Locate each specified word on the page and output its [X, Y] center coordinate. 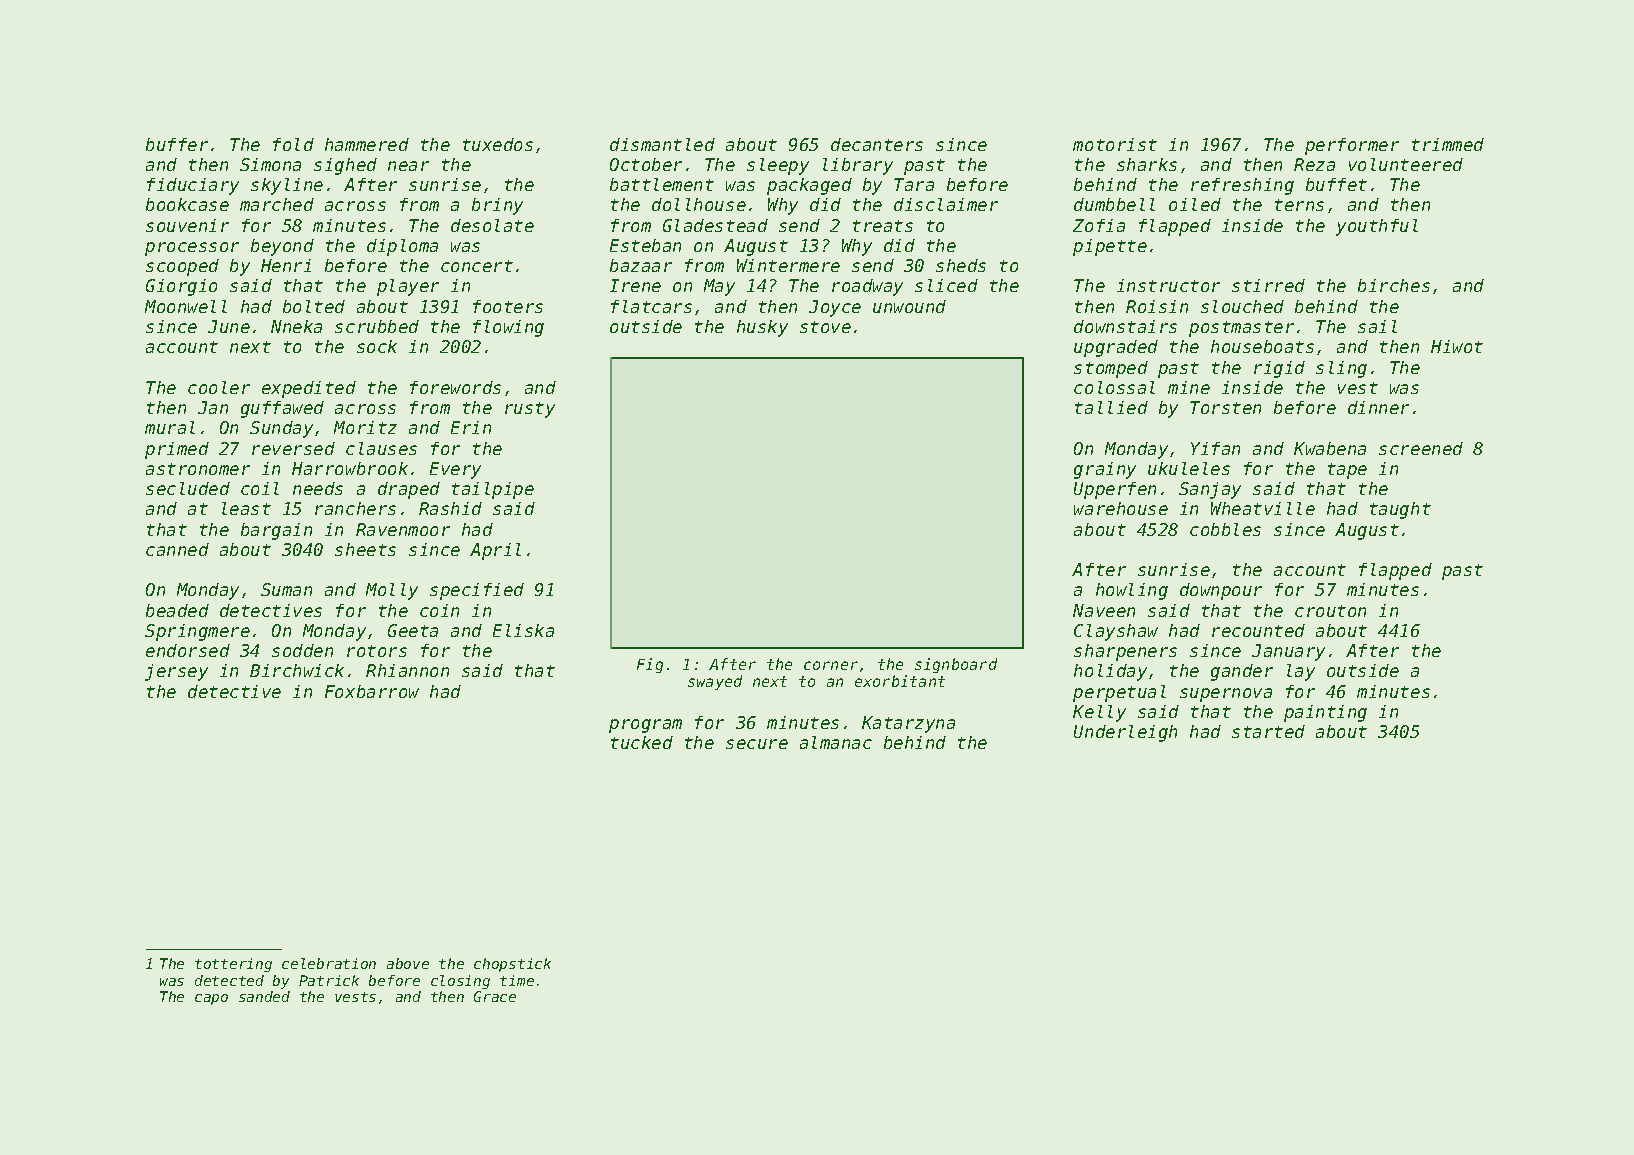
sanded [264, 996]
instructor [1168, 285]
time [517, 980]
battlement [662, 184]
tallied [1111, 407]
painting [1325, 713]
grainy [1105, 470]
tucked [642, 742]
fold [293, 144]
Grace [495, 996]
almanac [836, 742]
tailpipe [493, 490]
